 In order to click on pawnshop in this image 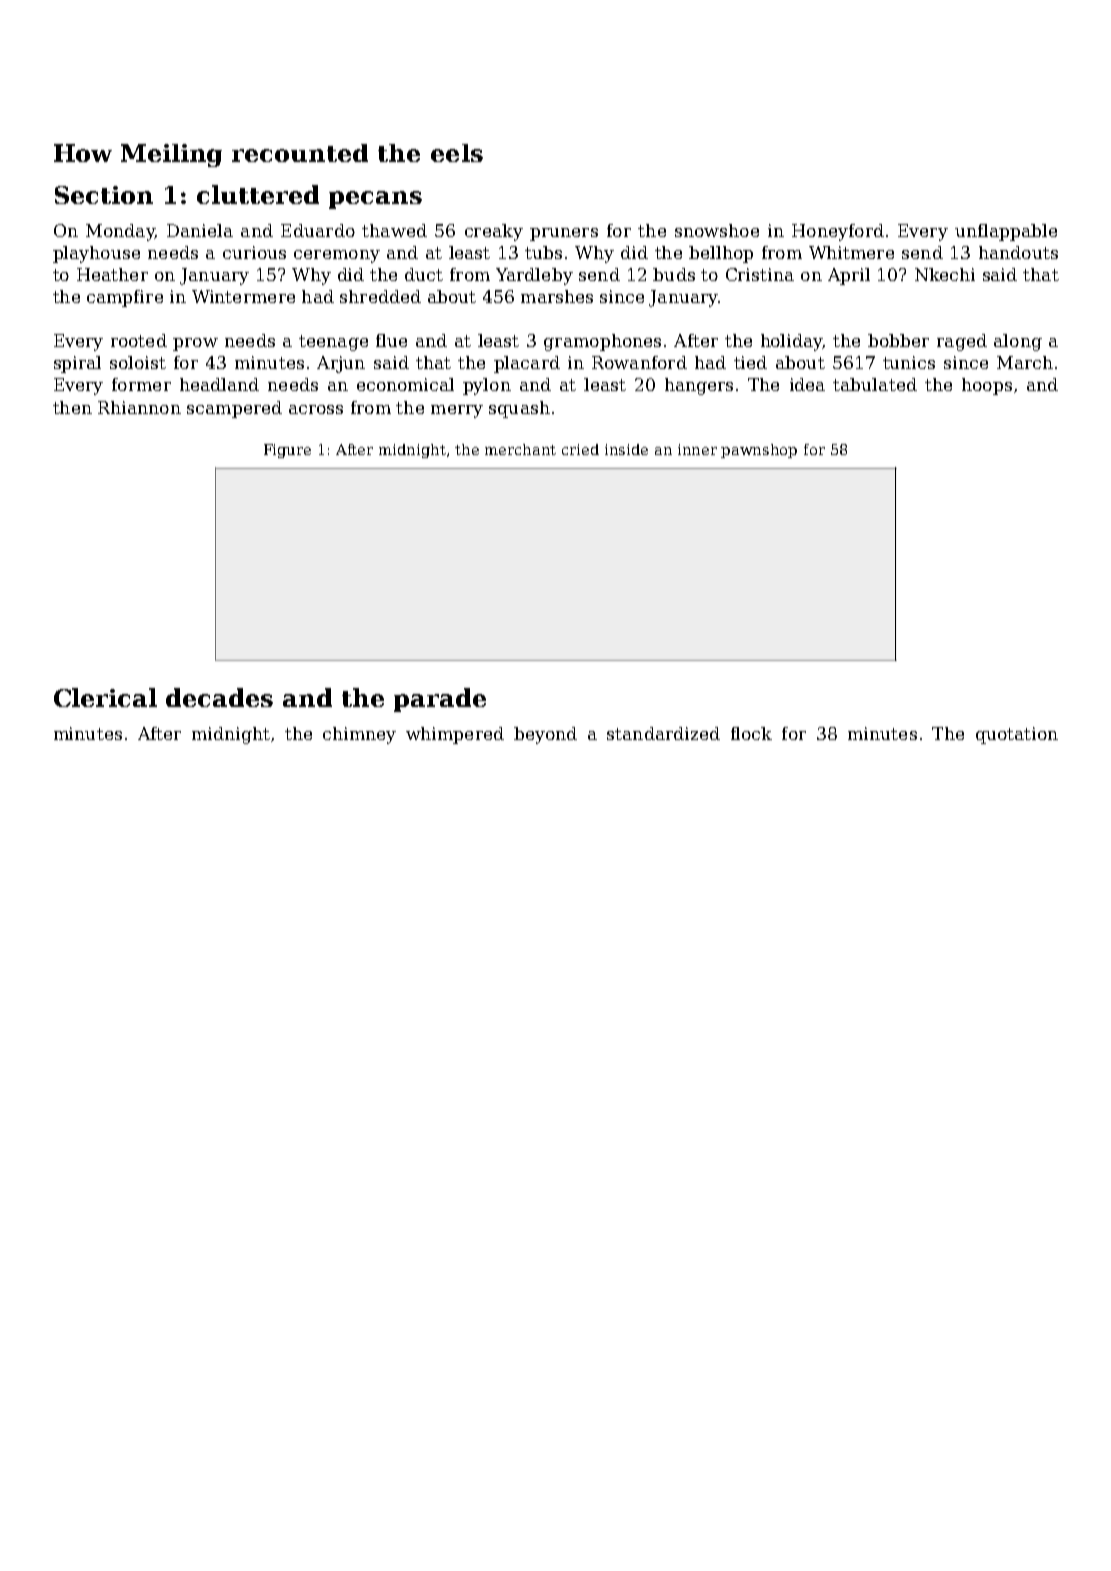, I will do `click(759, 451)`.
